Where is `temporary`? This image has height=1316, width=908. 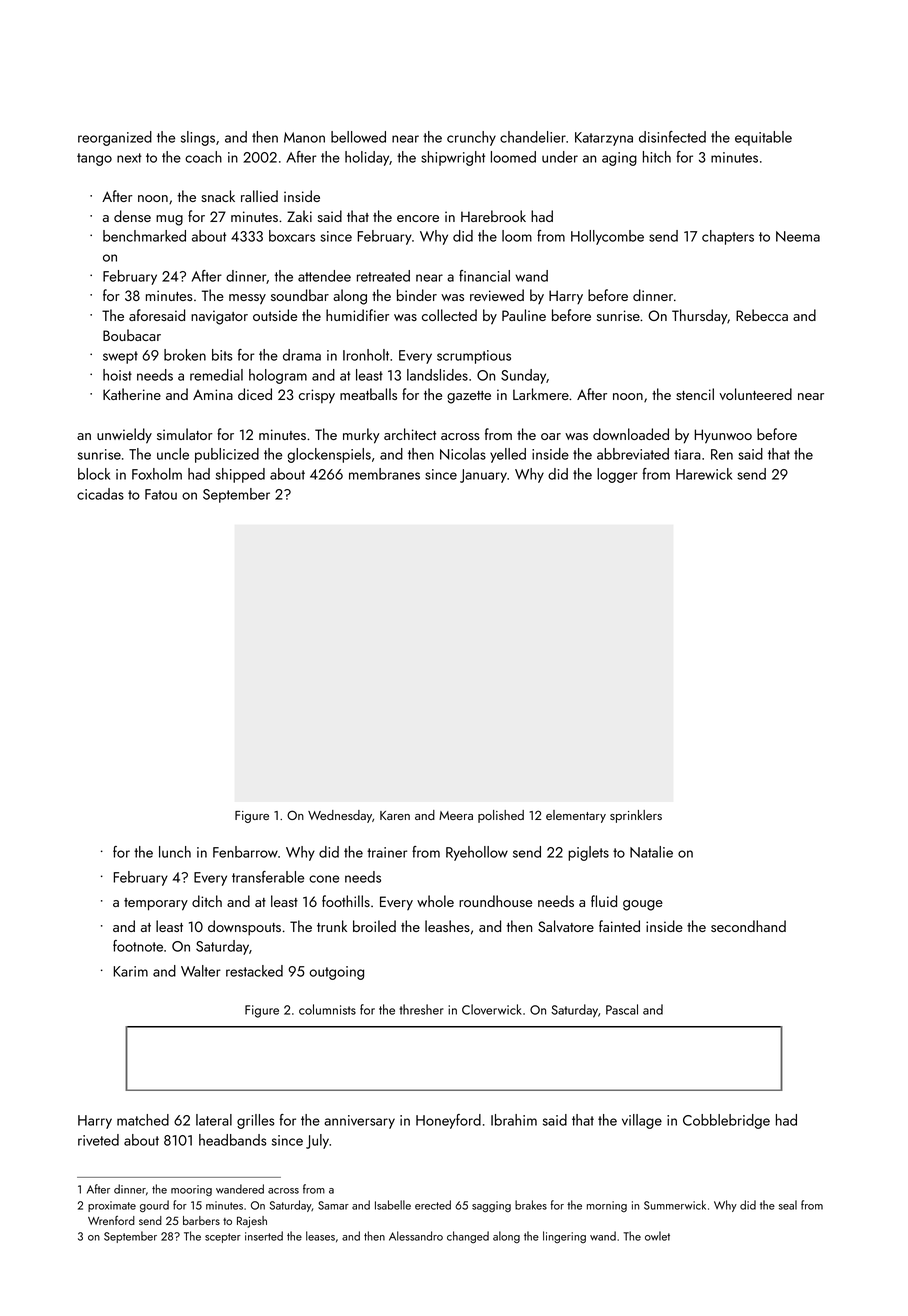
temporary is located at coordinates (156, 904).
